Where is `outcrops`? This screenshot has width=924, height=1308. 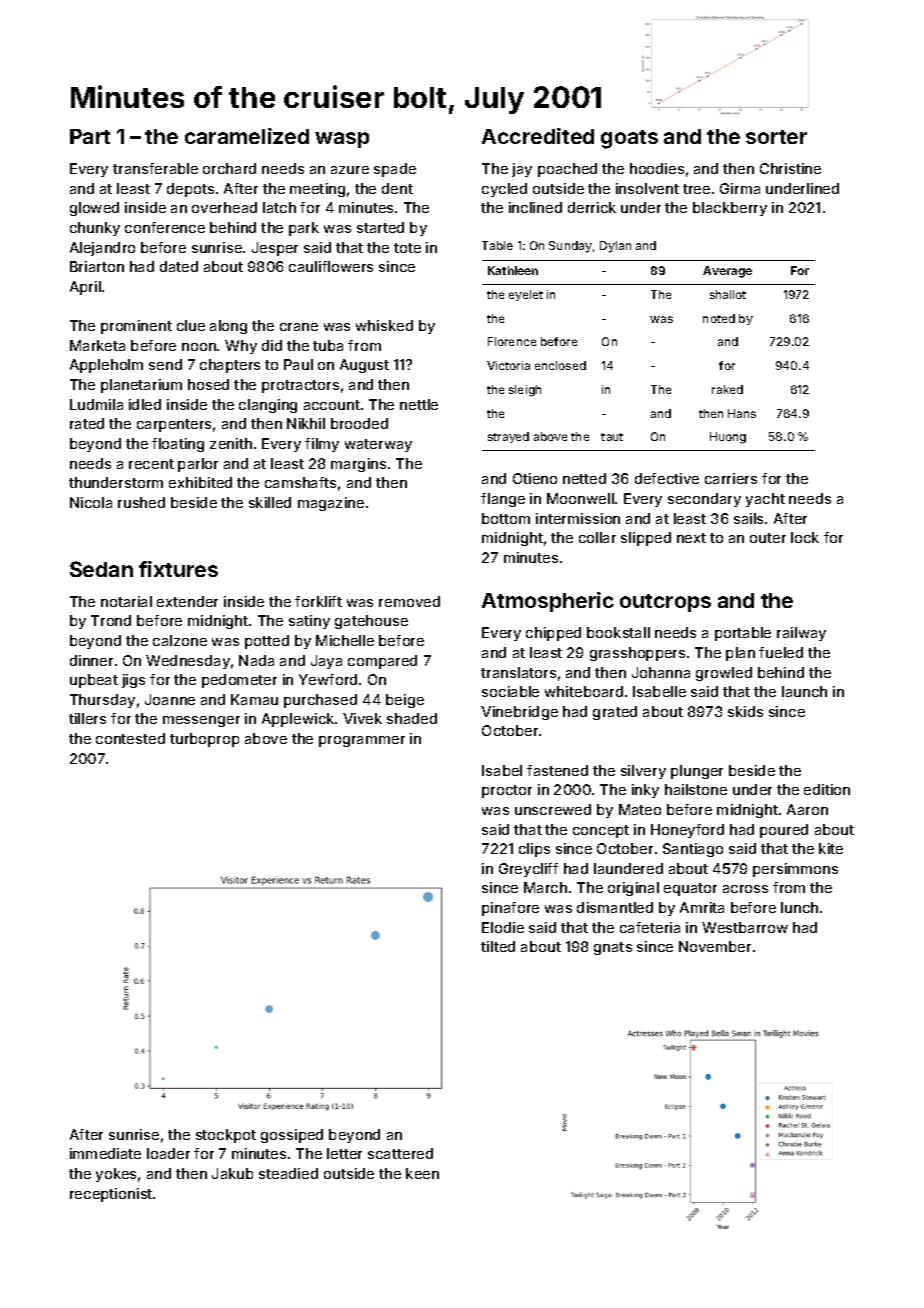
outcrops is located at coordinates (665, 603).
